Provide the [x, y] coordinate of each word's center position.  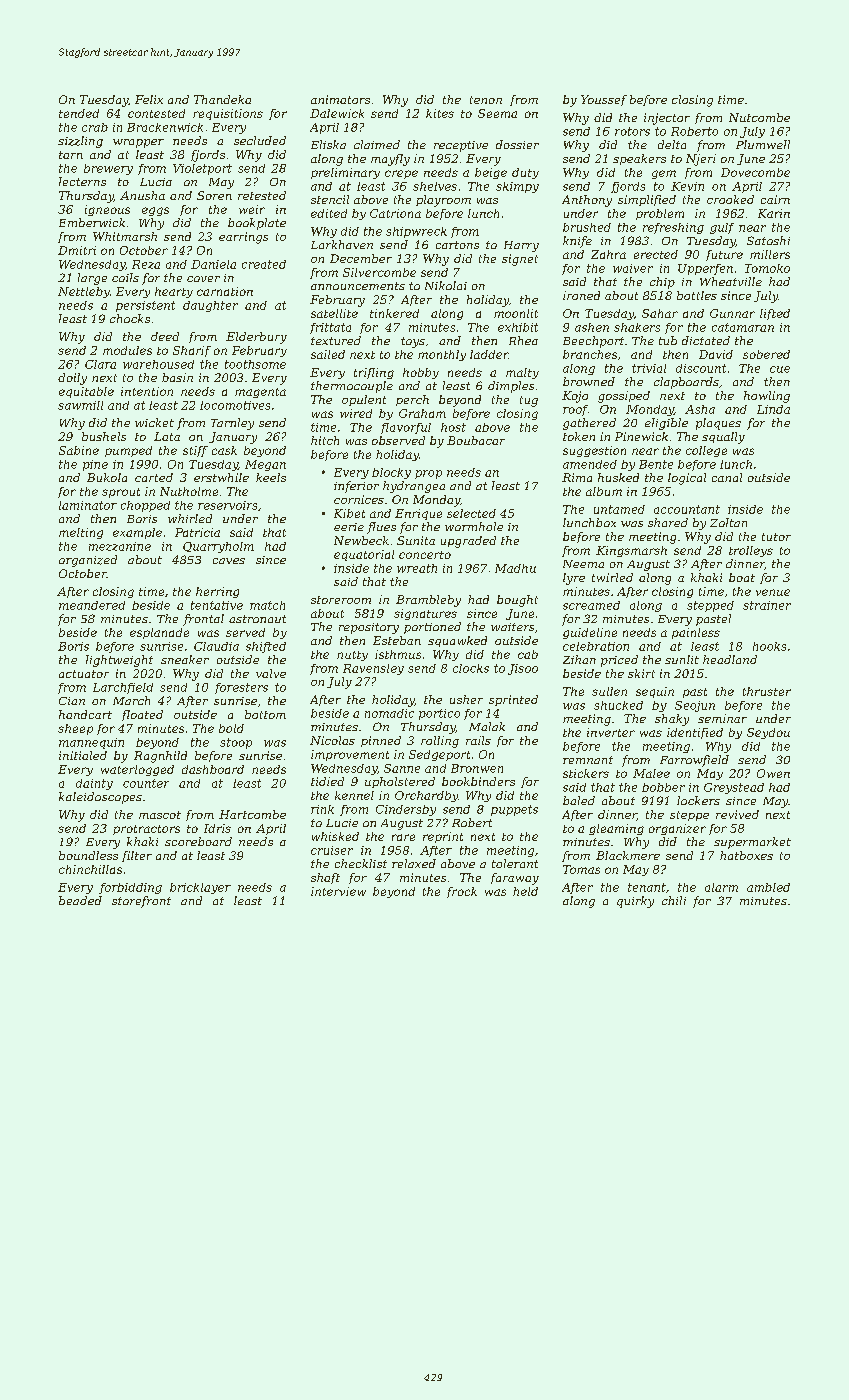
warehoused [158, 364]
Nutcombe [759, 117]
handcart [85, 714]
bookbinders [478, 781]
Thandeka [222, 99]
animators [340, 99]
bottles [697, 295]
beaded [80, 900]
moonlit [516, 313]
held [525, 891]
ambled [768, 887]
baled [579, 800]
